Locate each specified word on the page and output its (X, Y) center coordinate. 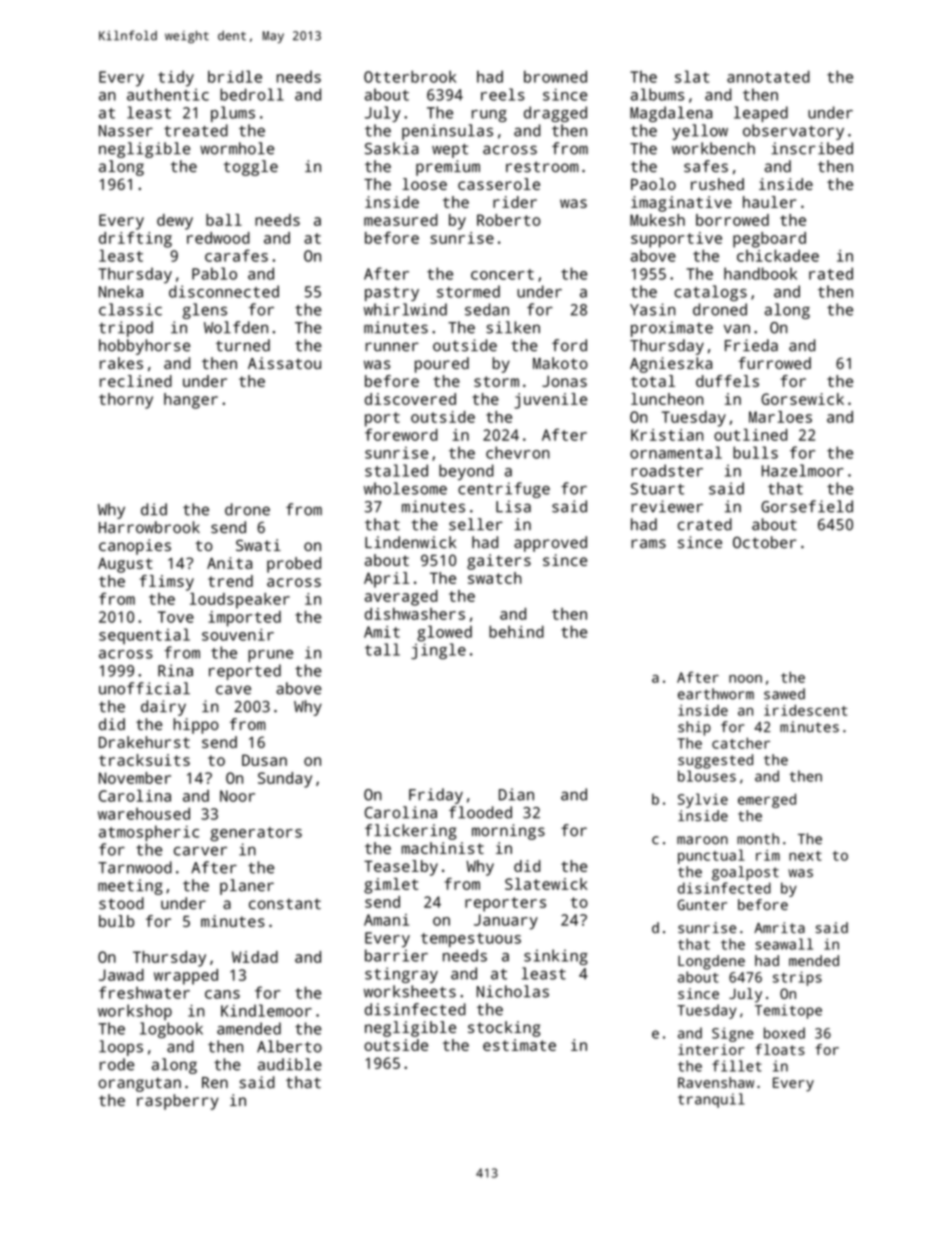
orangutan (140, 1084)
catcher (741, 743)
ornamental (676, 452)
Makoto (560, 363)
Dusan (264, 760)
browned (555, 76)
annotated (768, 76)
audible (290, 1064)
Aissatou (284, 363)
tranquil (711, 1100)
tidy (176, 78)
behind (516, 631)
